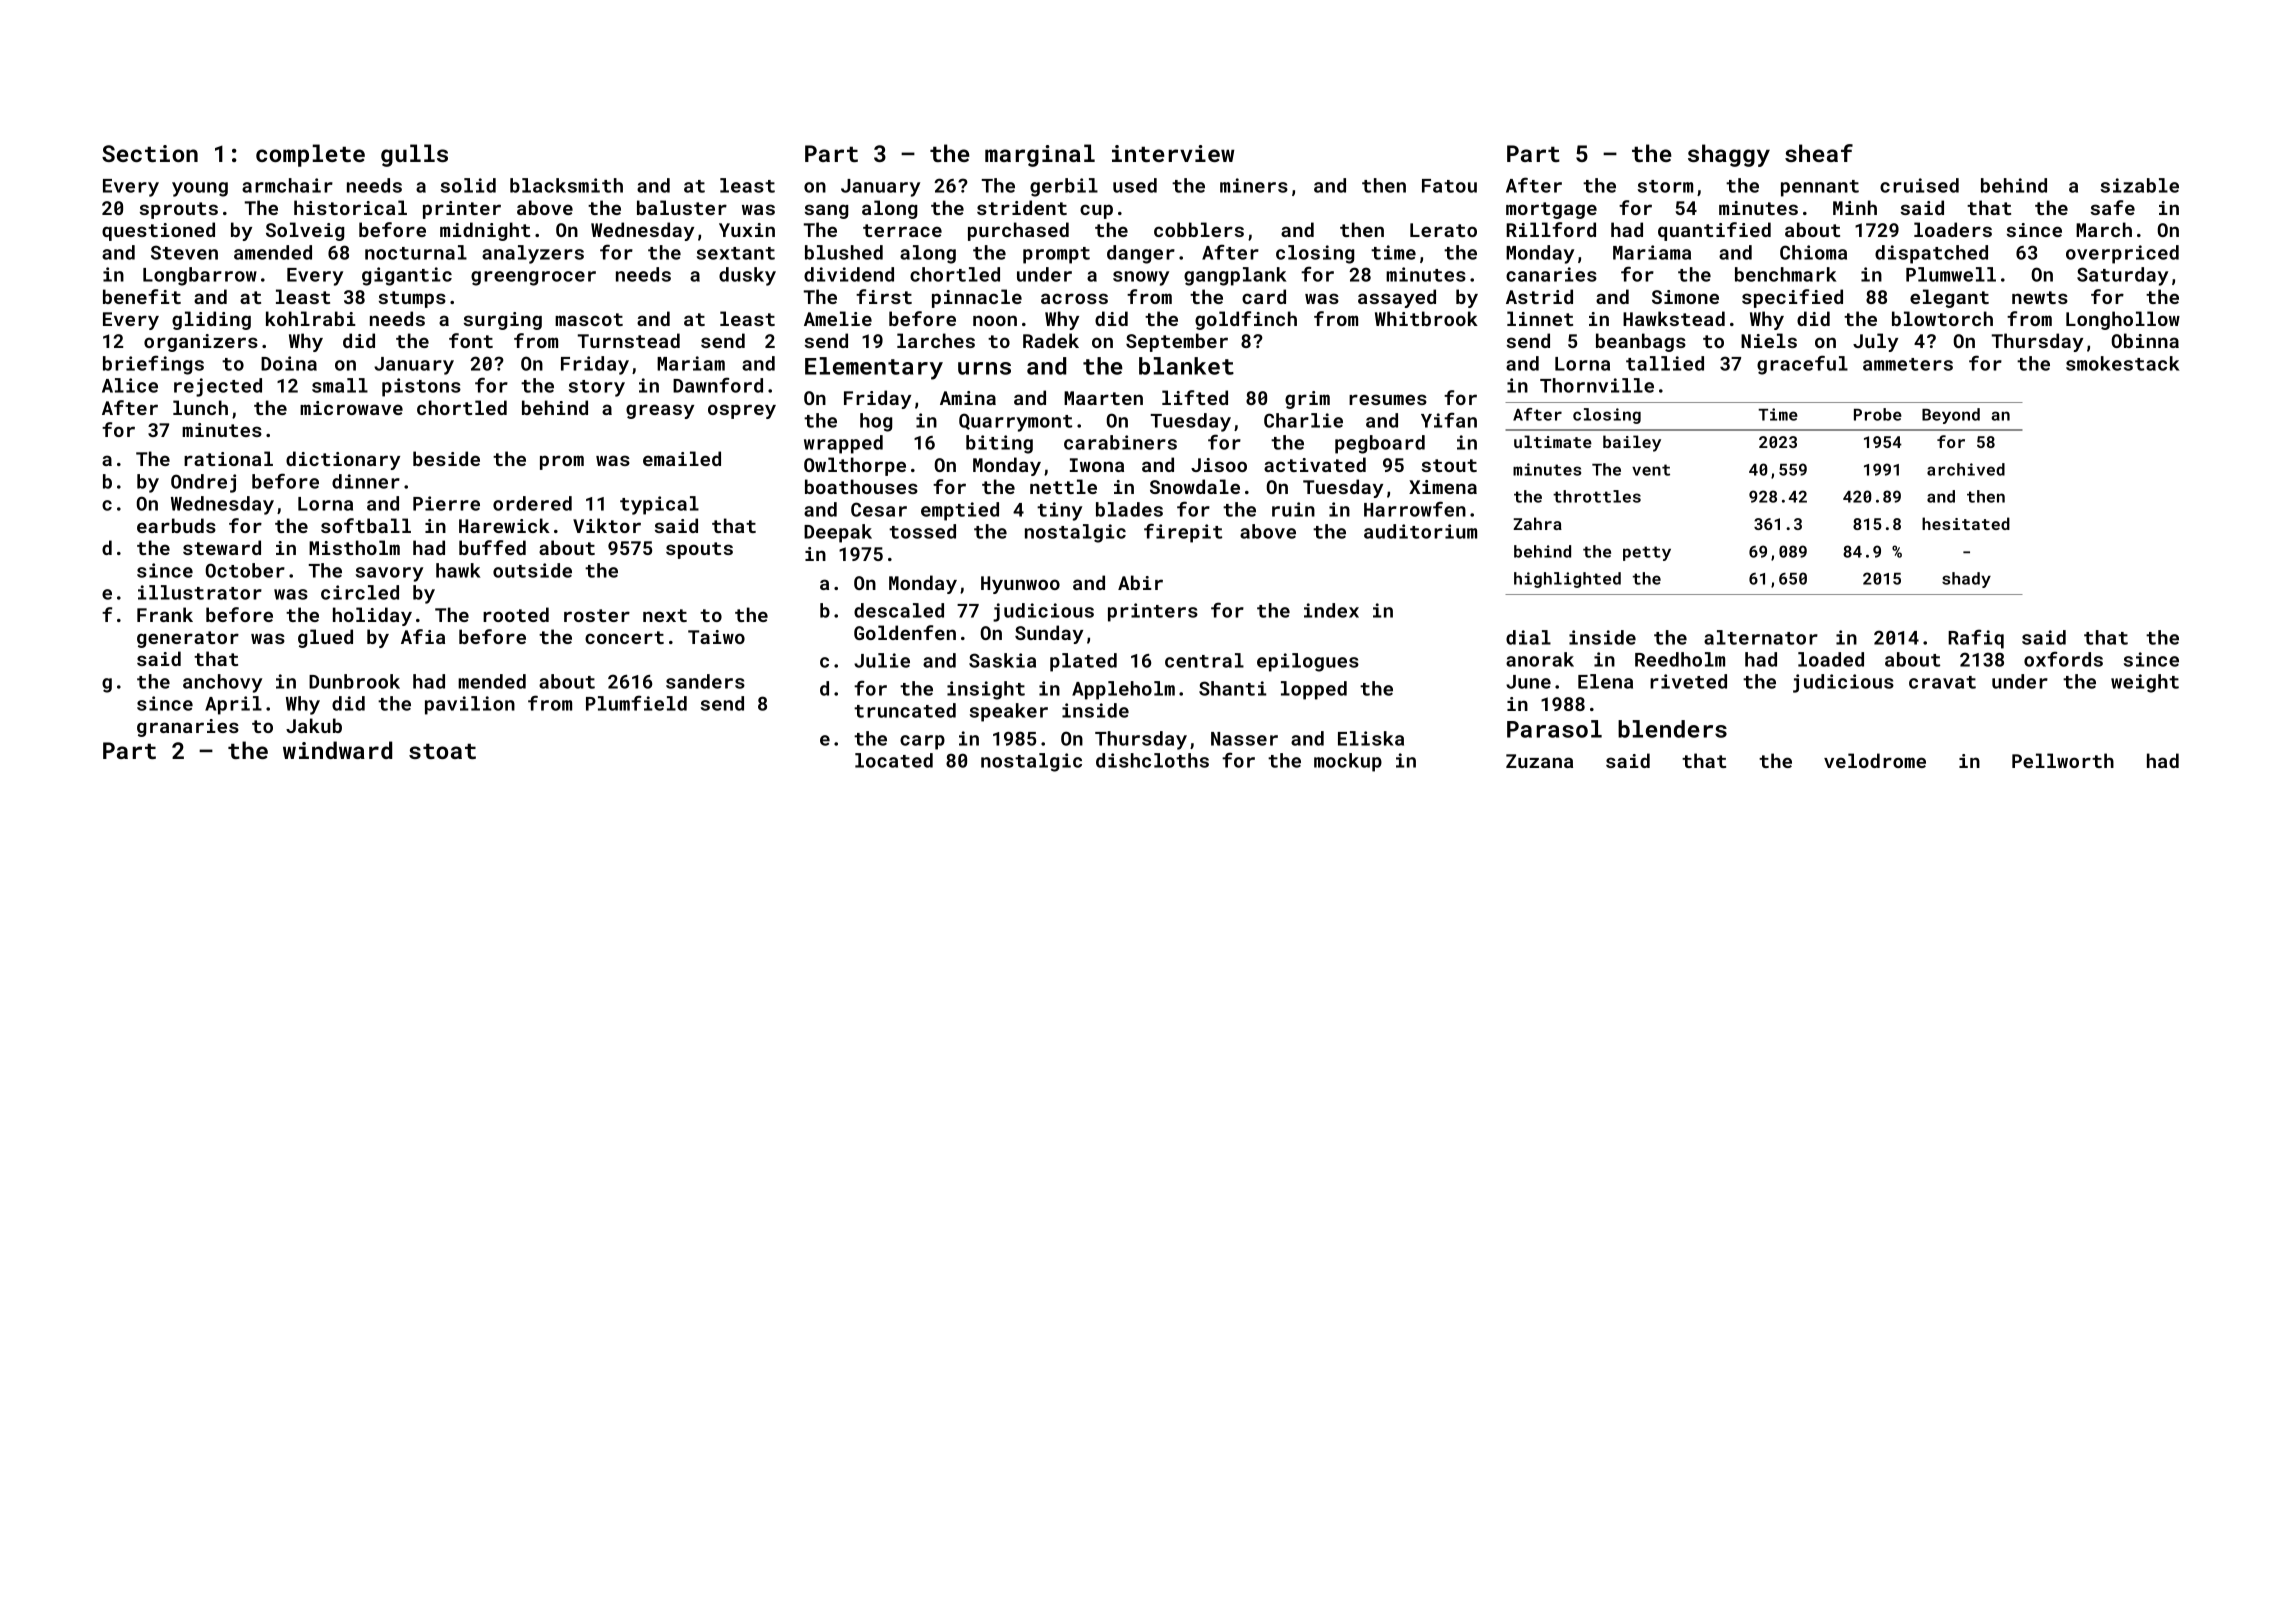  What do you see at coordinates (1173, 153) in the screenshot?
I see `interview` at bounding box center [1173, 153].
